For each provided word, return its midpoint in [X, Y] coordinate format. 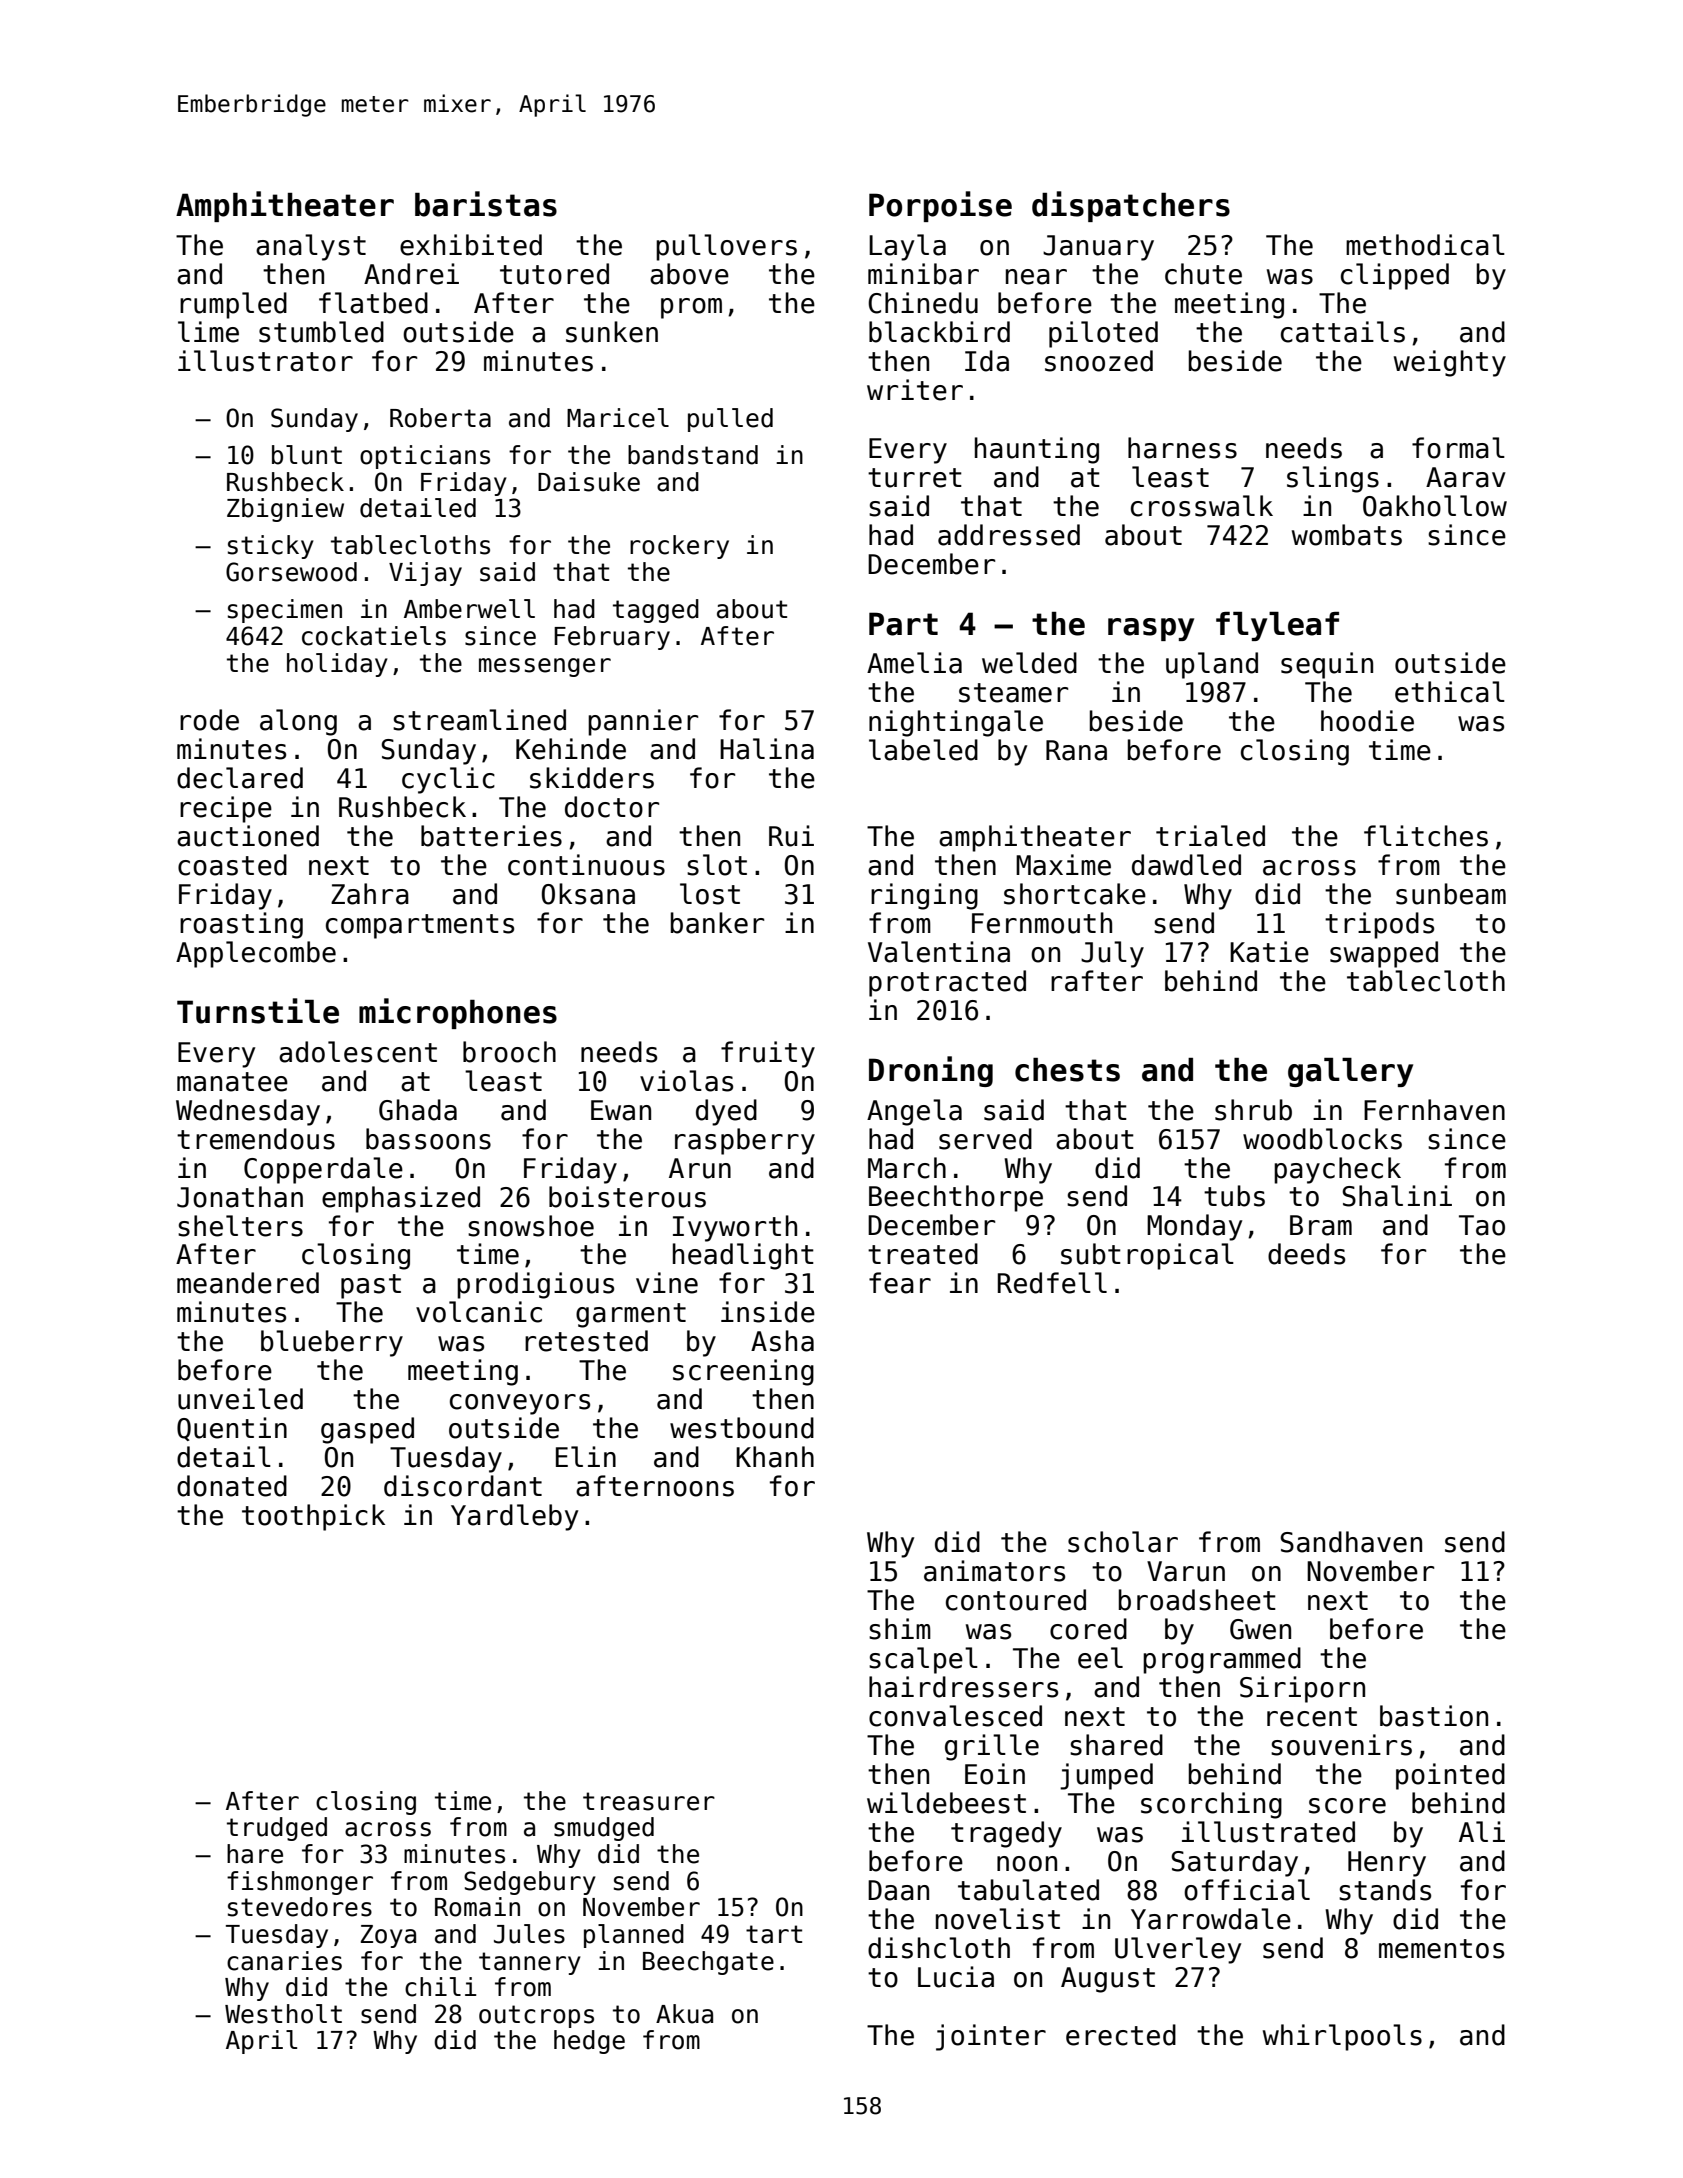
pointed [1450, 1776]
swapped [1384, 954]
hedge [589, 2042]
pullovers [726, 247]
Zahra [370, 894]
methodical [1425, 245]
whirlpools [1342, 2037]
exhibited [471, 245]
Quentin [232, 1429]
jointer [991, 2037]
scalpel [923, 1660]
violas [686, 1081]
